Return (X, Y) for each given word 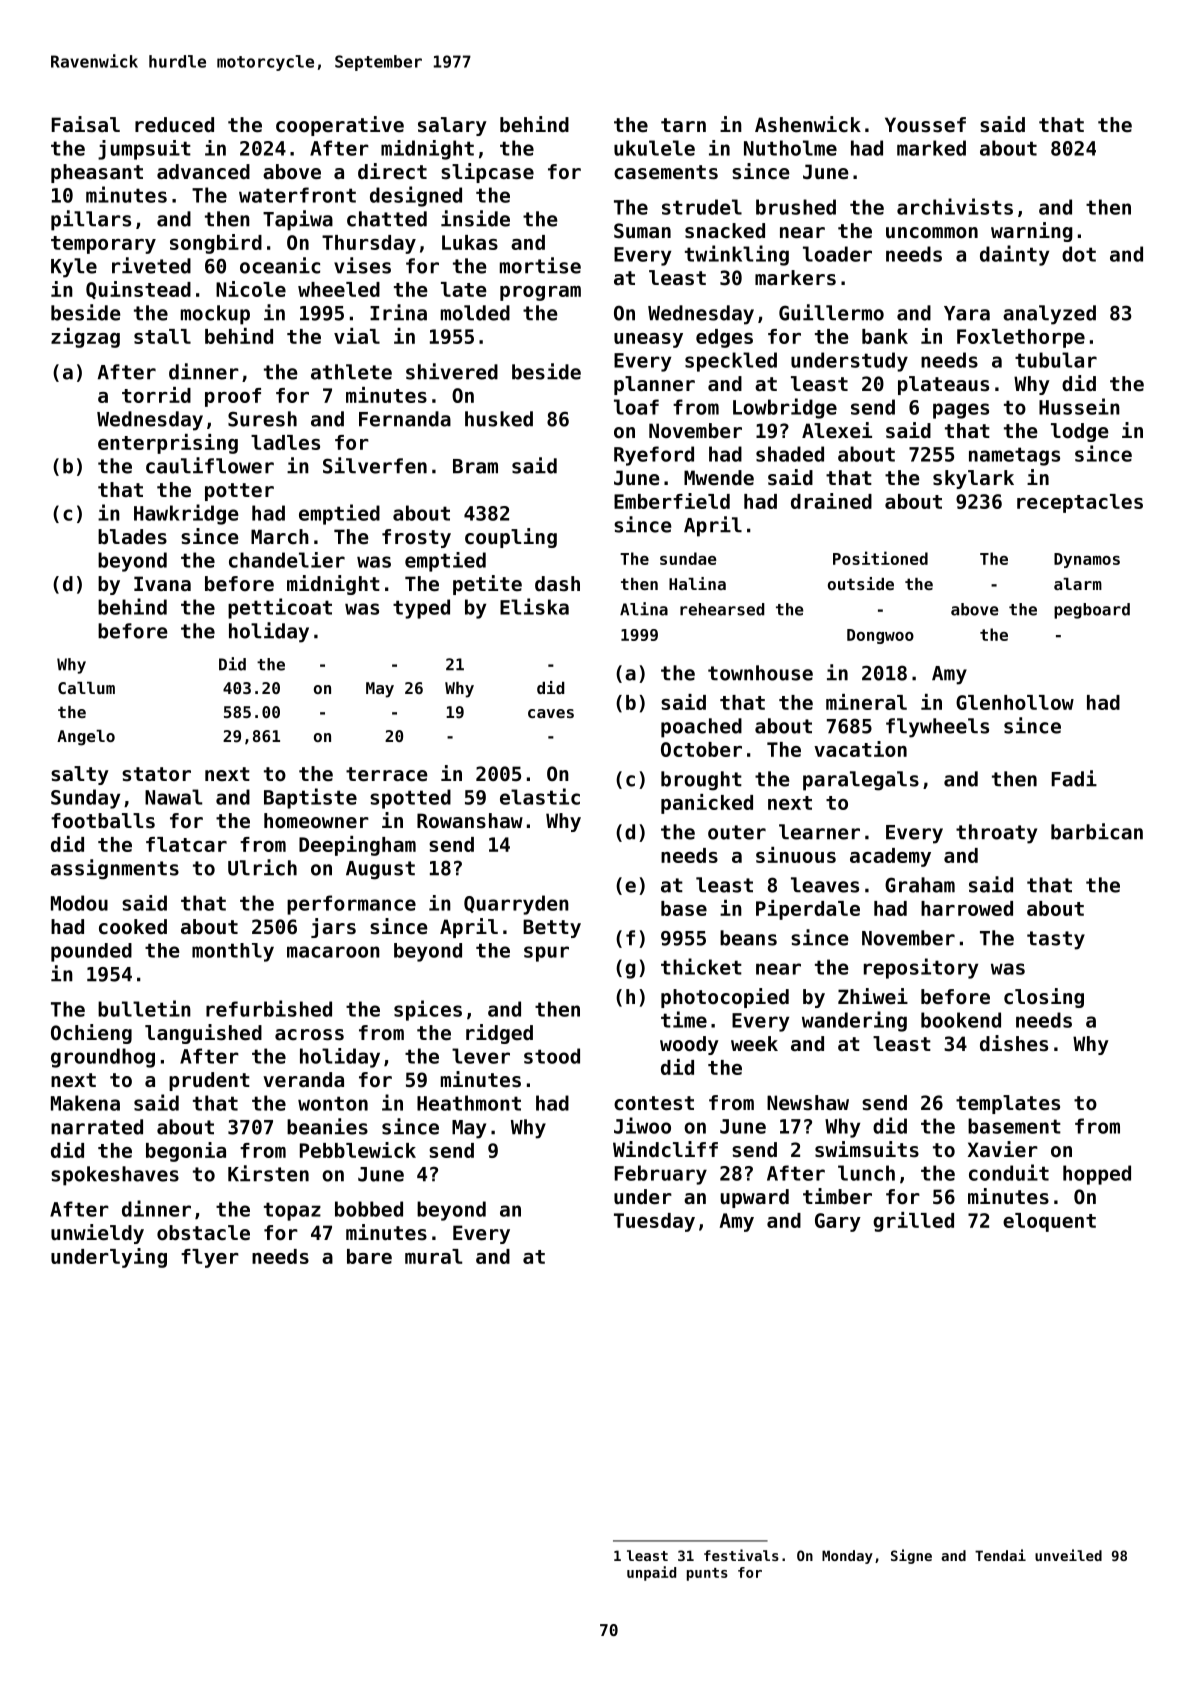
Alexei (837, 430)
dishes (1014, 1043)
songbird (216, 244)
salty (80, 775)
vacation (860, 749)
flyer (210, 1258)
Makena (85, 1103)
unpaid (651, 1573)
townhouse (760, 673)
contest (654, 1103)
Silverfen (375, 465)
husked (499, 419)
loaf (636, 407)
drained (831, 501)
